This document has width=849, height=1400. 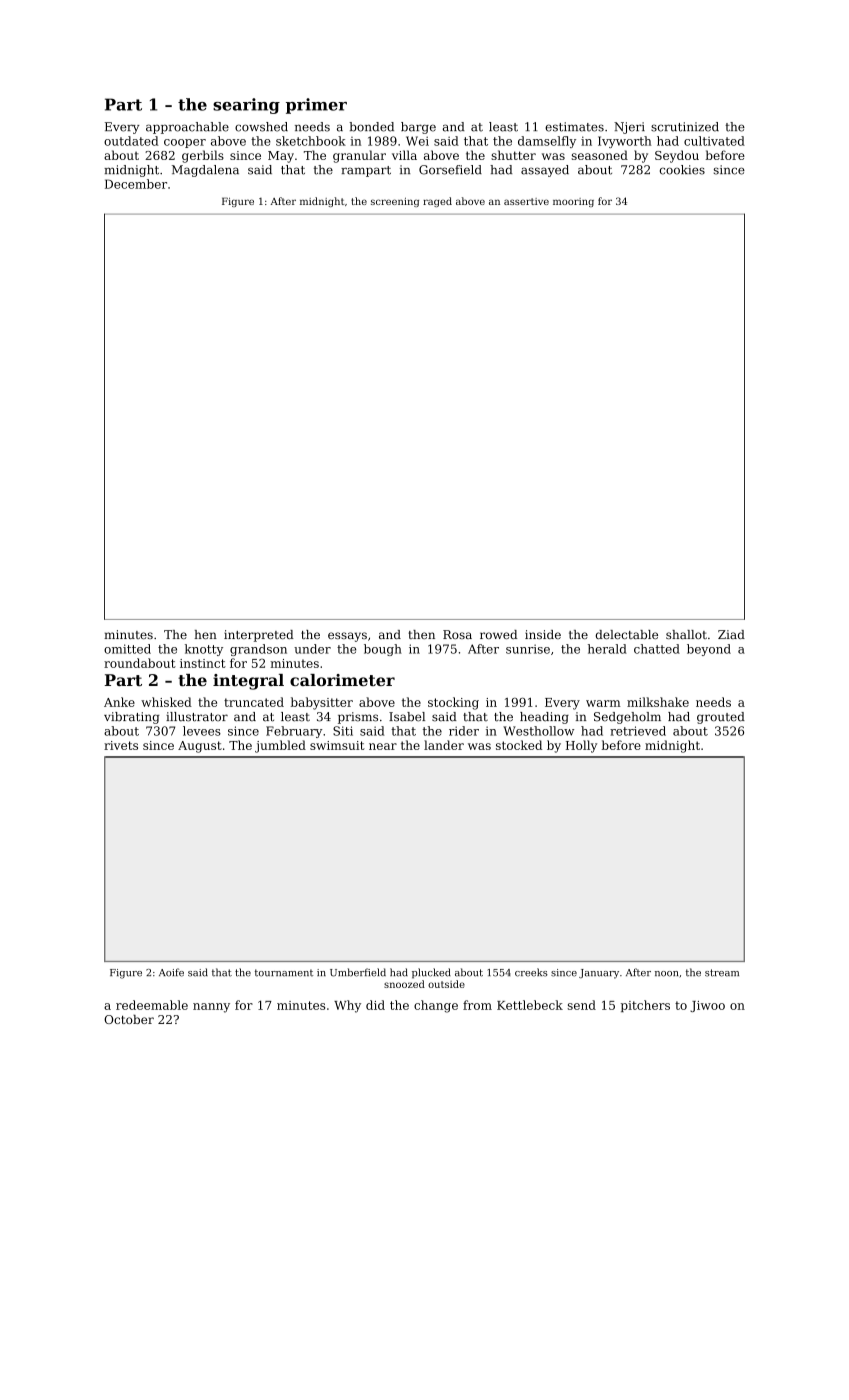 I want to click on tournament, so click(x=284, y=973).
